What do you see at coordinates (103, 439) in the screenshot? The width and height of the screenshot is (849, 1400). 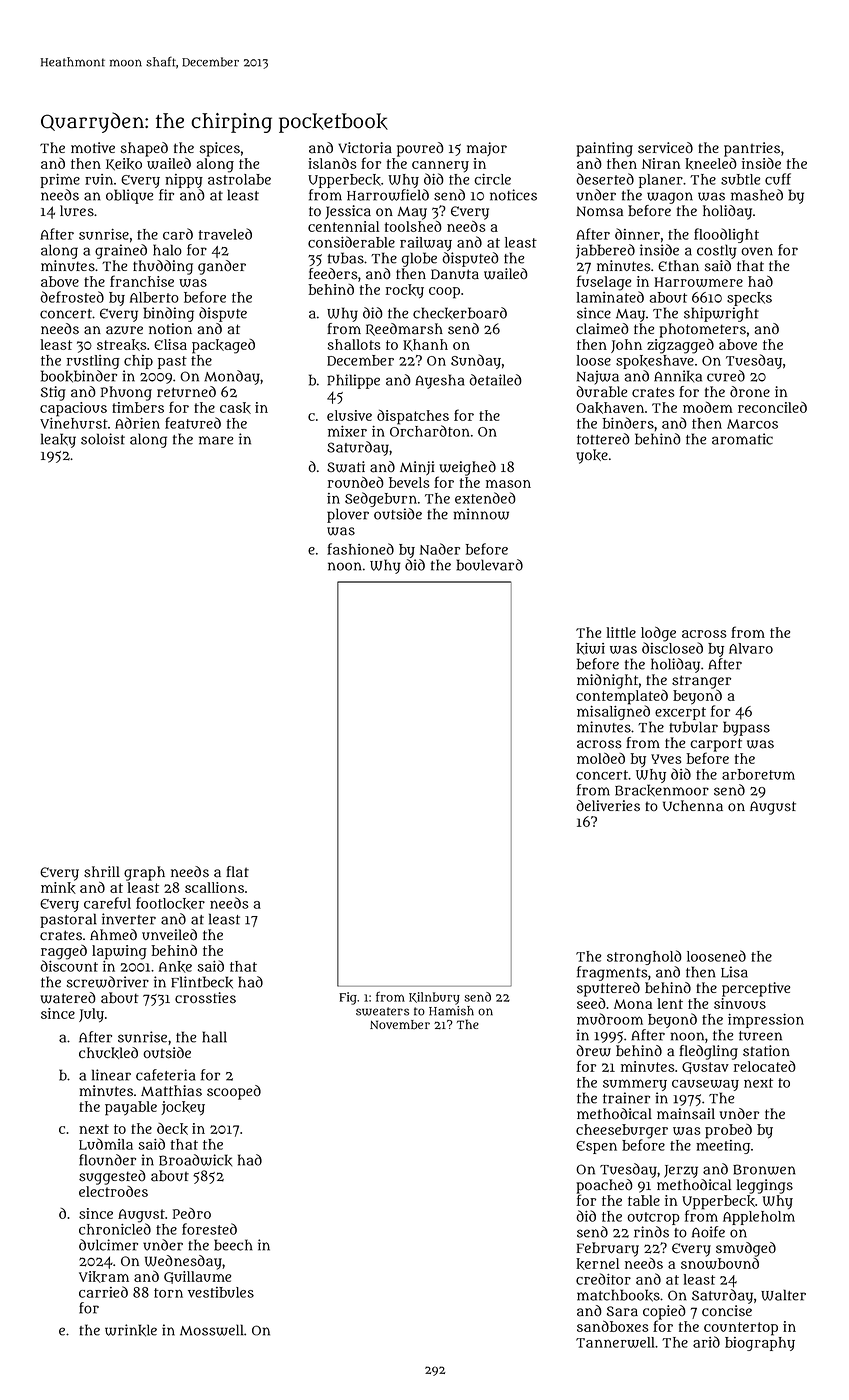 I see `soloist` at bounding box center [103, 439].
